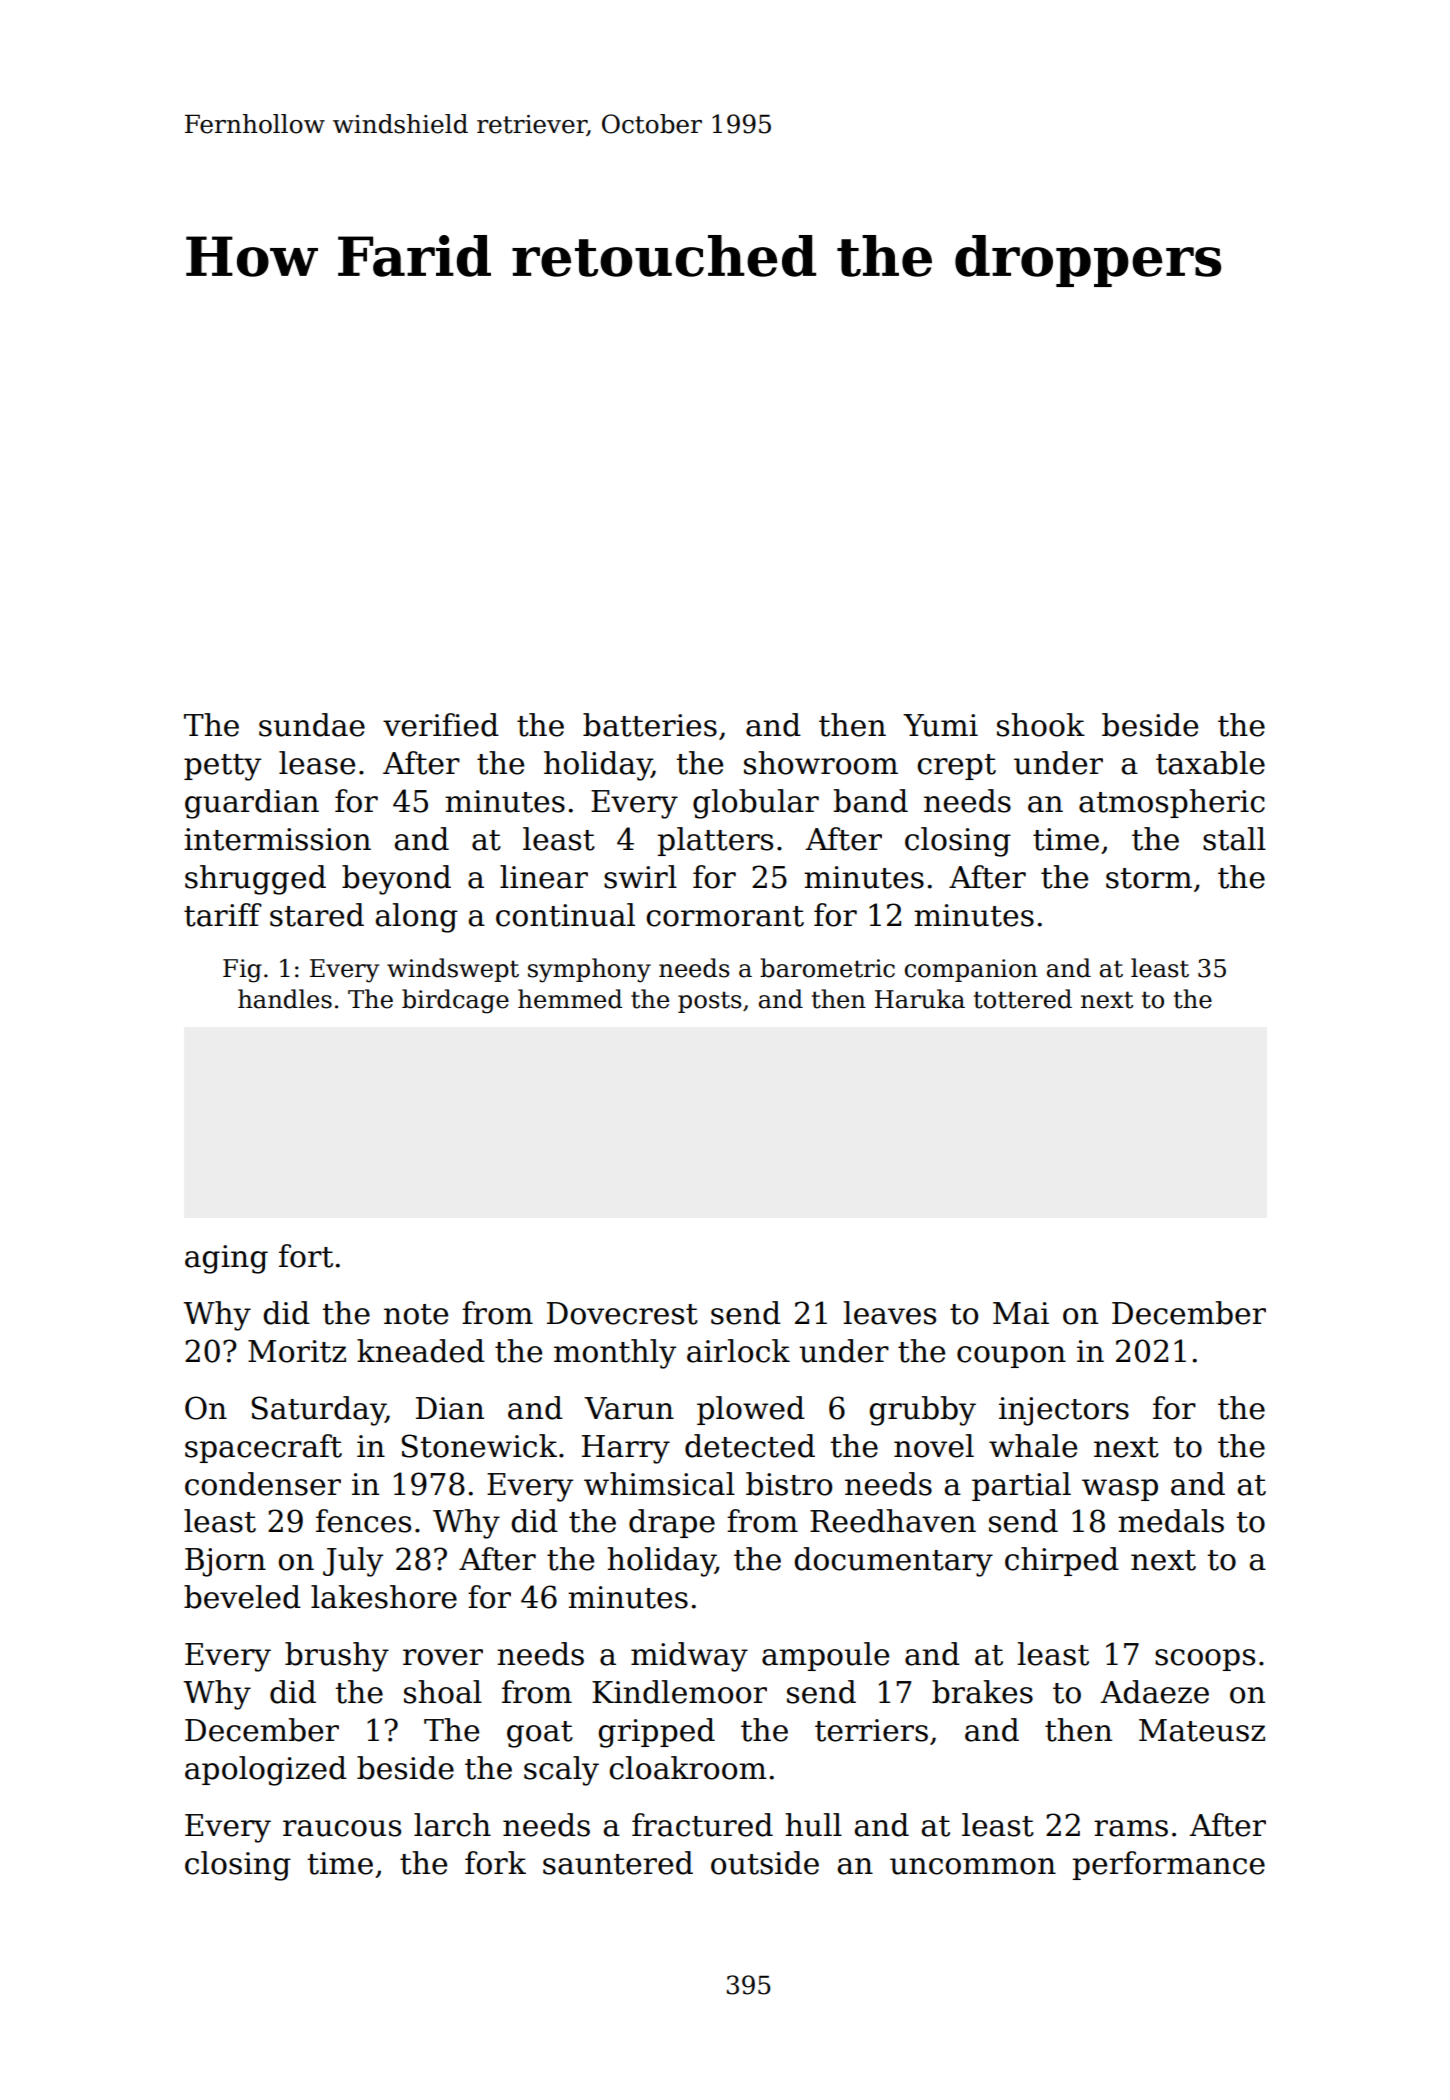 The width and height of the screenshot is (1450, 2100). I want to click on sauntered, so click(618, 1863).
